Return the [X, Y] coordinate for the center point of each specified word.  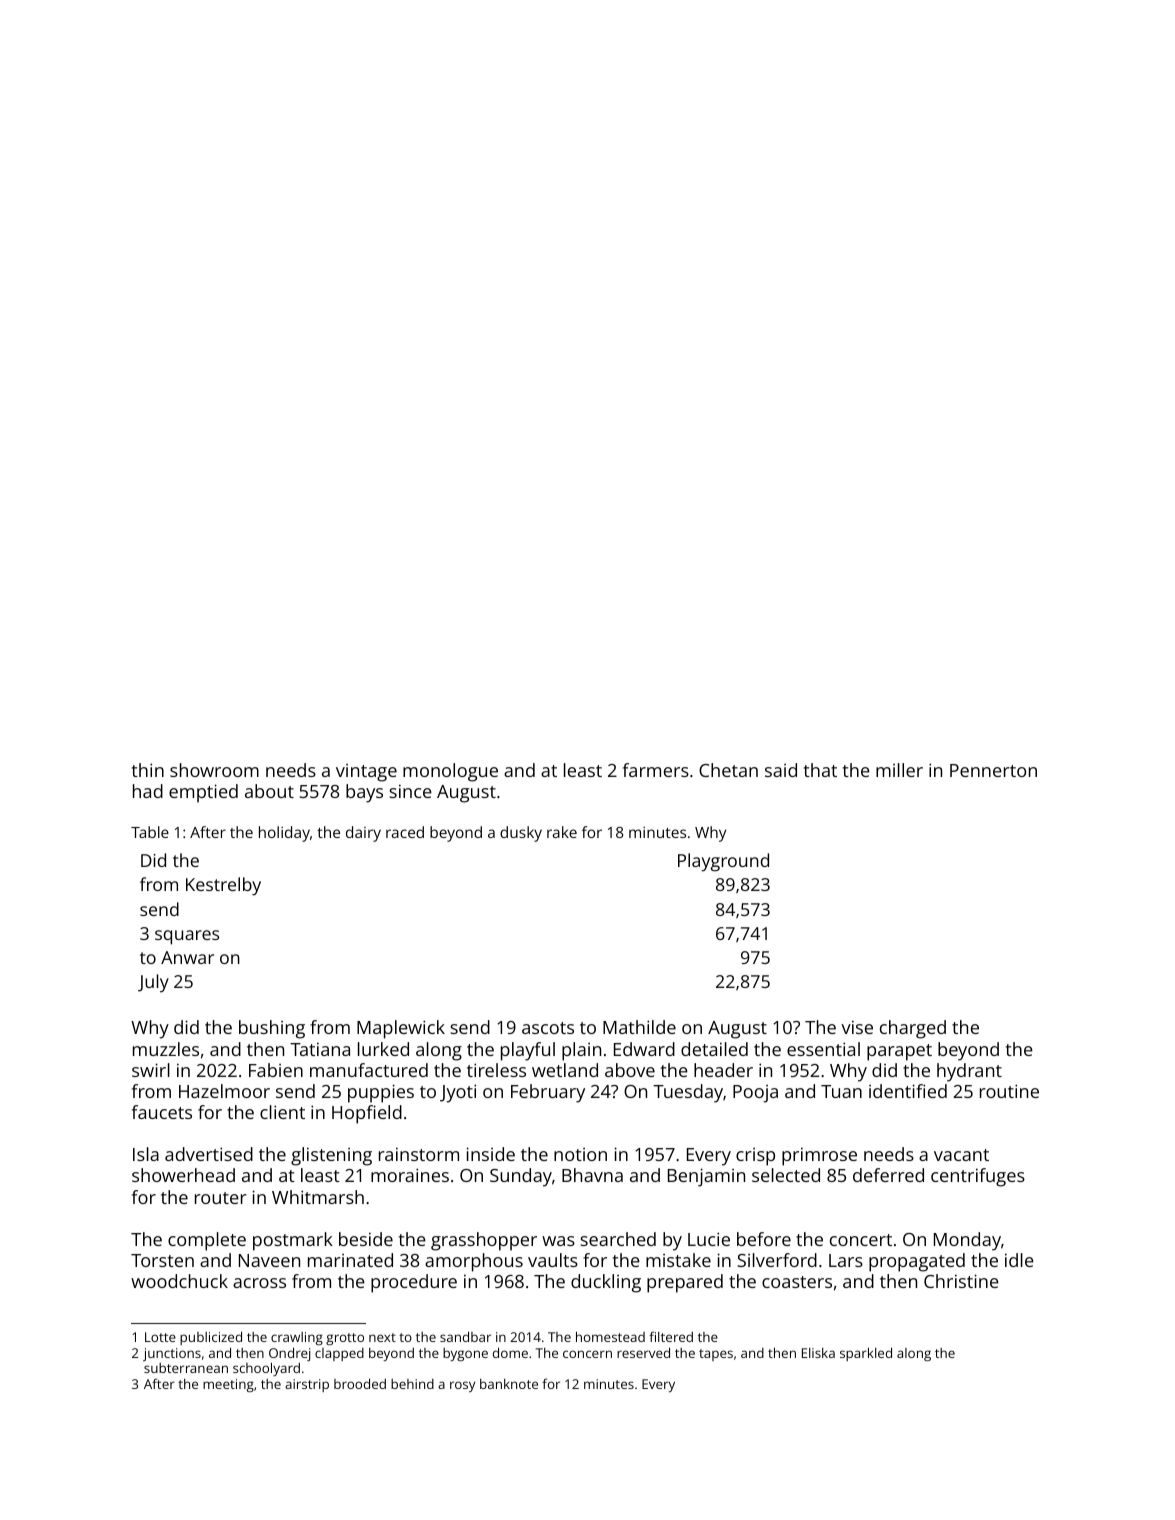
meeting [228, 1385]
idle [1019, 1260]
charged [913, 1029]
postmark [293, 1241]
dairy [363, 834]
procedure [414, 1283]
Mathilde [639, 1027]
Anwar [187, 957]
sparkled [866, 1354]
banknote [509, 1384]
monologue [450, 772]
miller [899, 770]
